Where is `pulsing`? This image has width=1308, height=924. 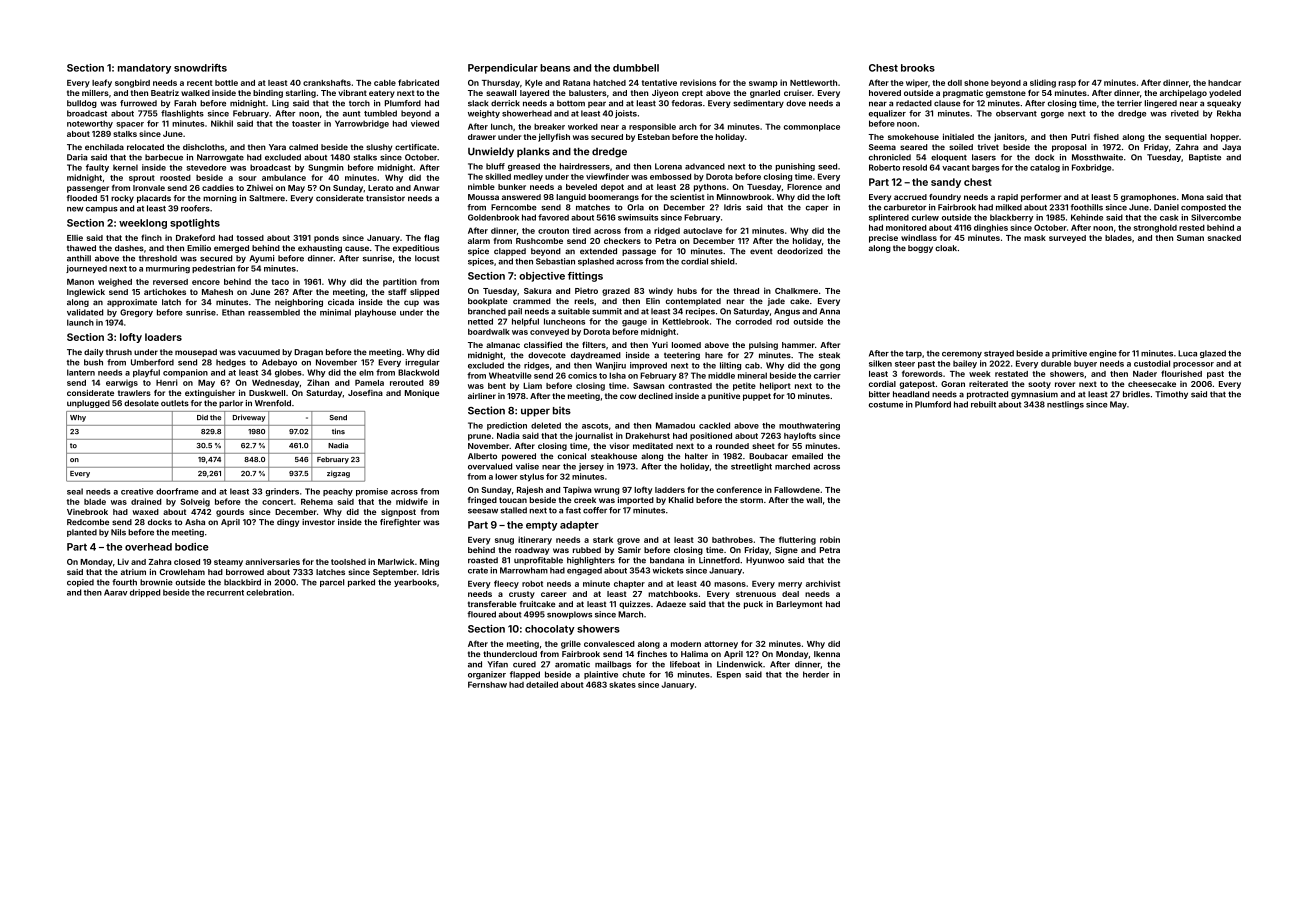 pulsing is located at coordinates (763, 346).
